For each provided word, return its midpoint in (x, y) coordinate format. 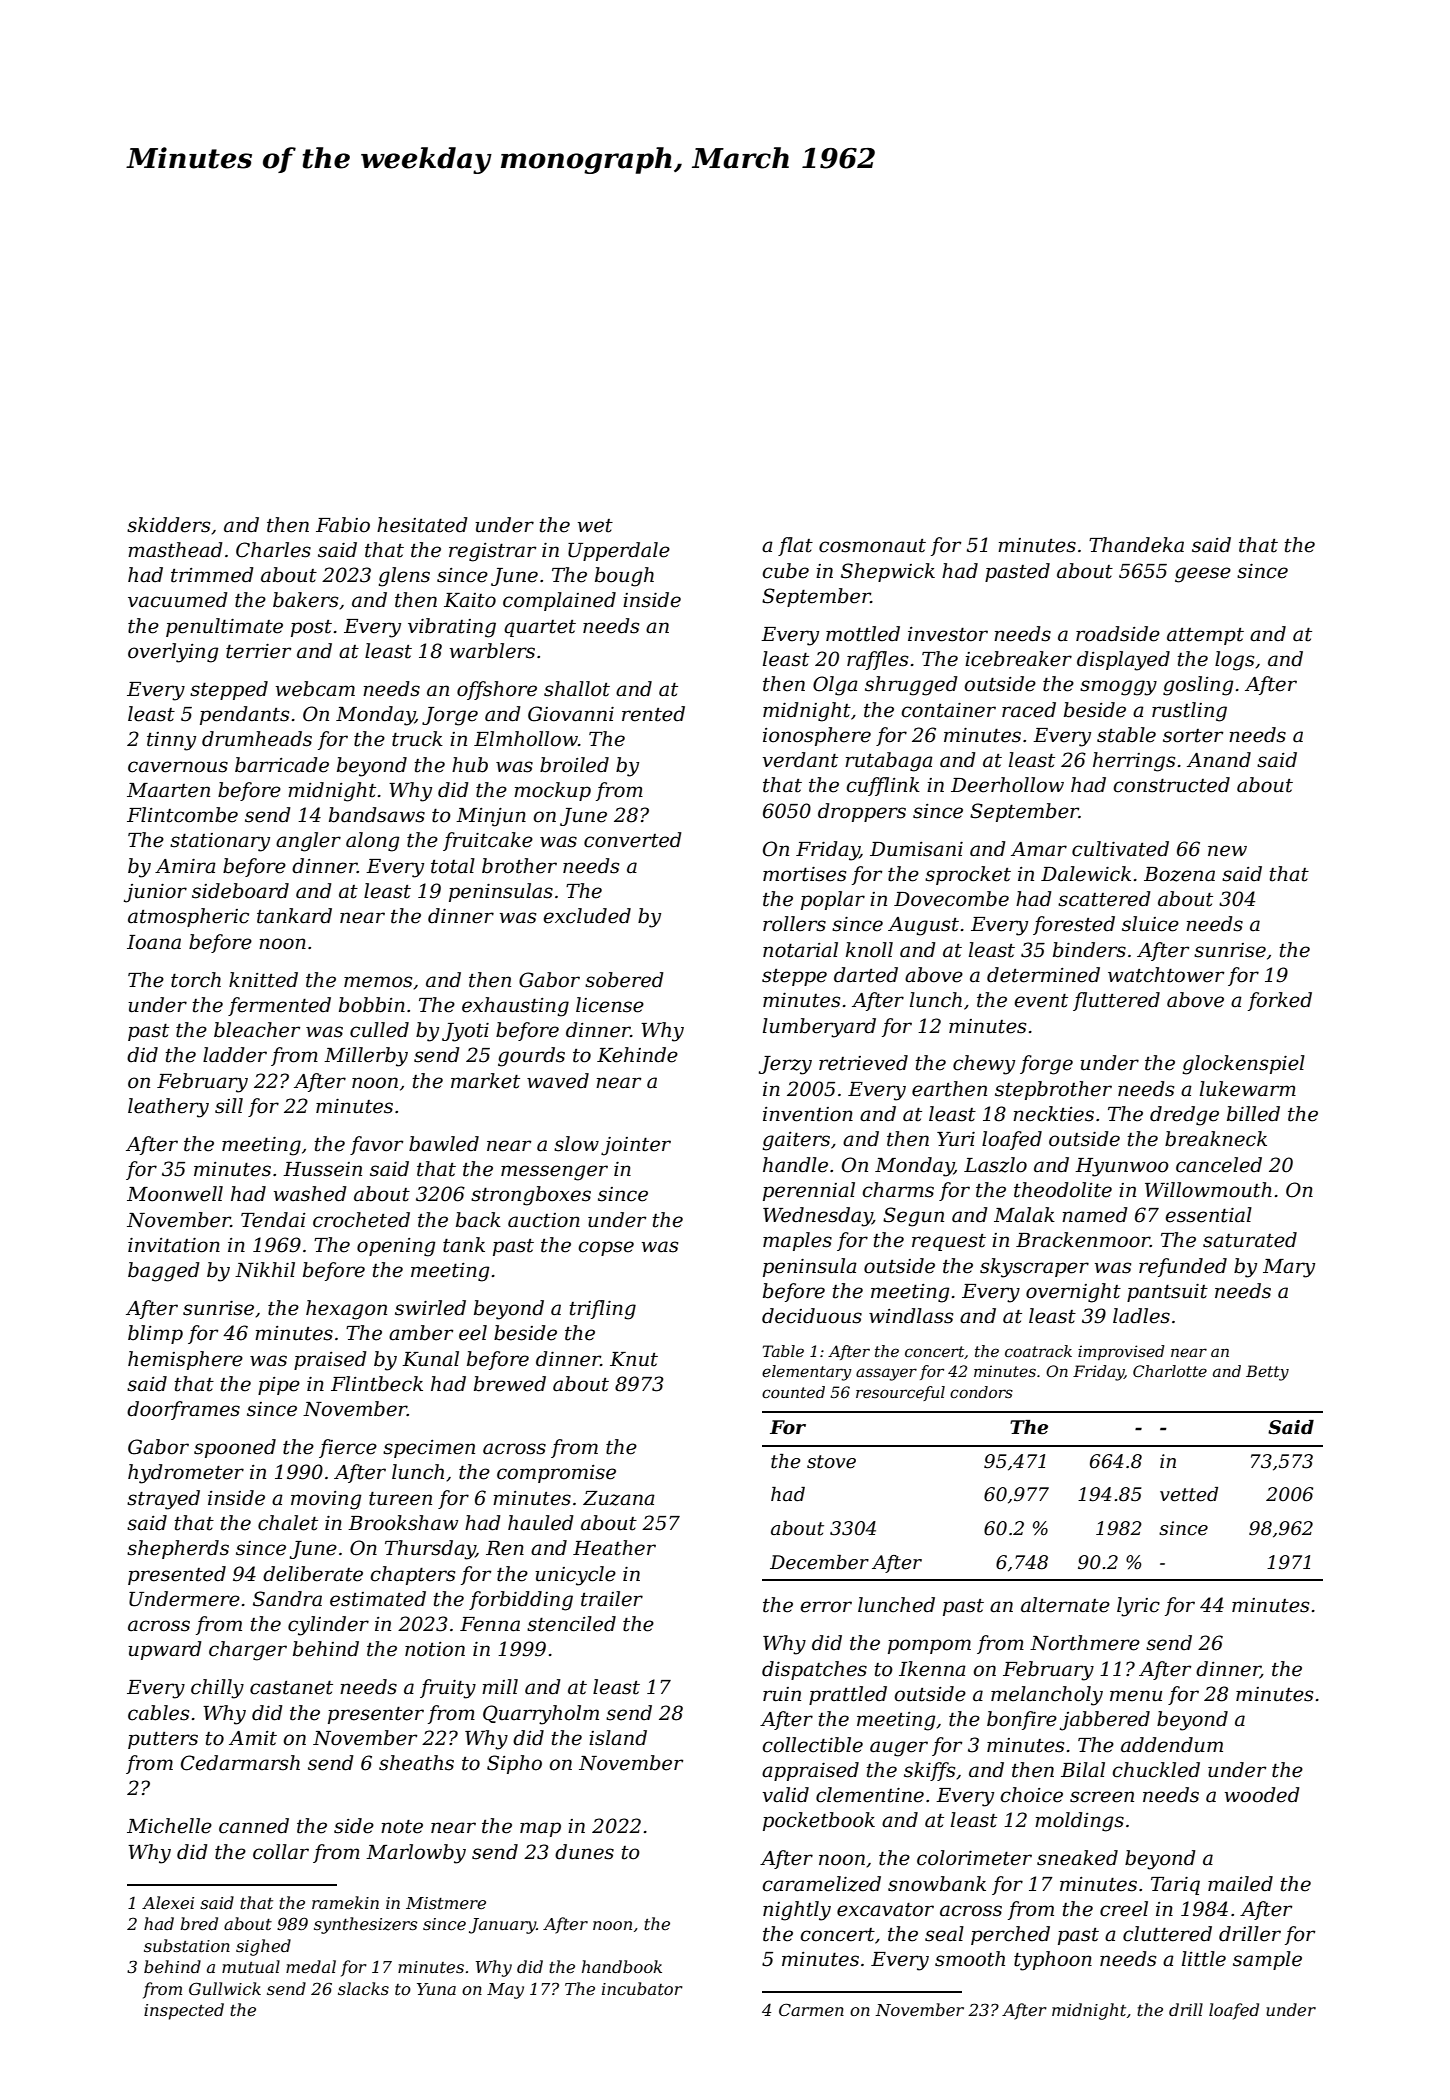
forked (1280, 1001)
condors (981, 1392)
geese (1203, 575)
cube (785, 571)
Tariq (1175, 1886)
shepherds (178, 1549)
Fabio (343, 525)
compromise (556, 1474)
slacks (363, 1988)
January (502, 1926)
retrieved (863, 1063)
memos (378, 982)
